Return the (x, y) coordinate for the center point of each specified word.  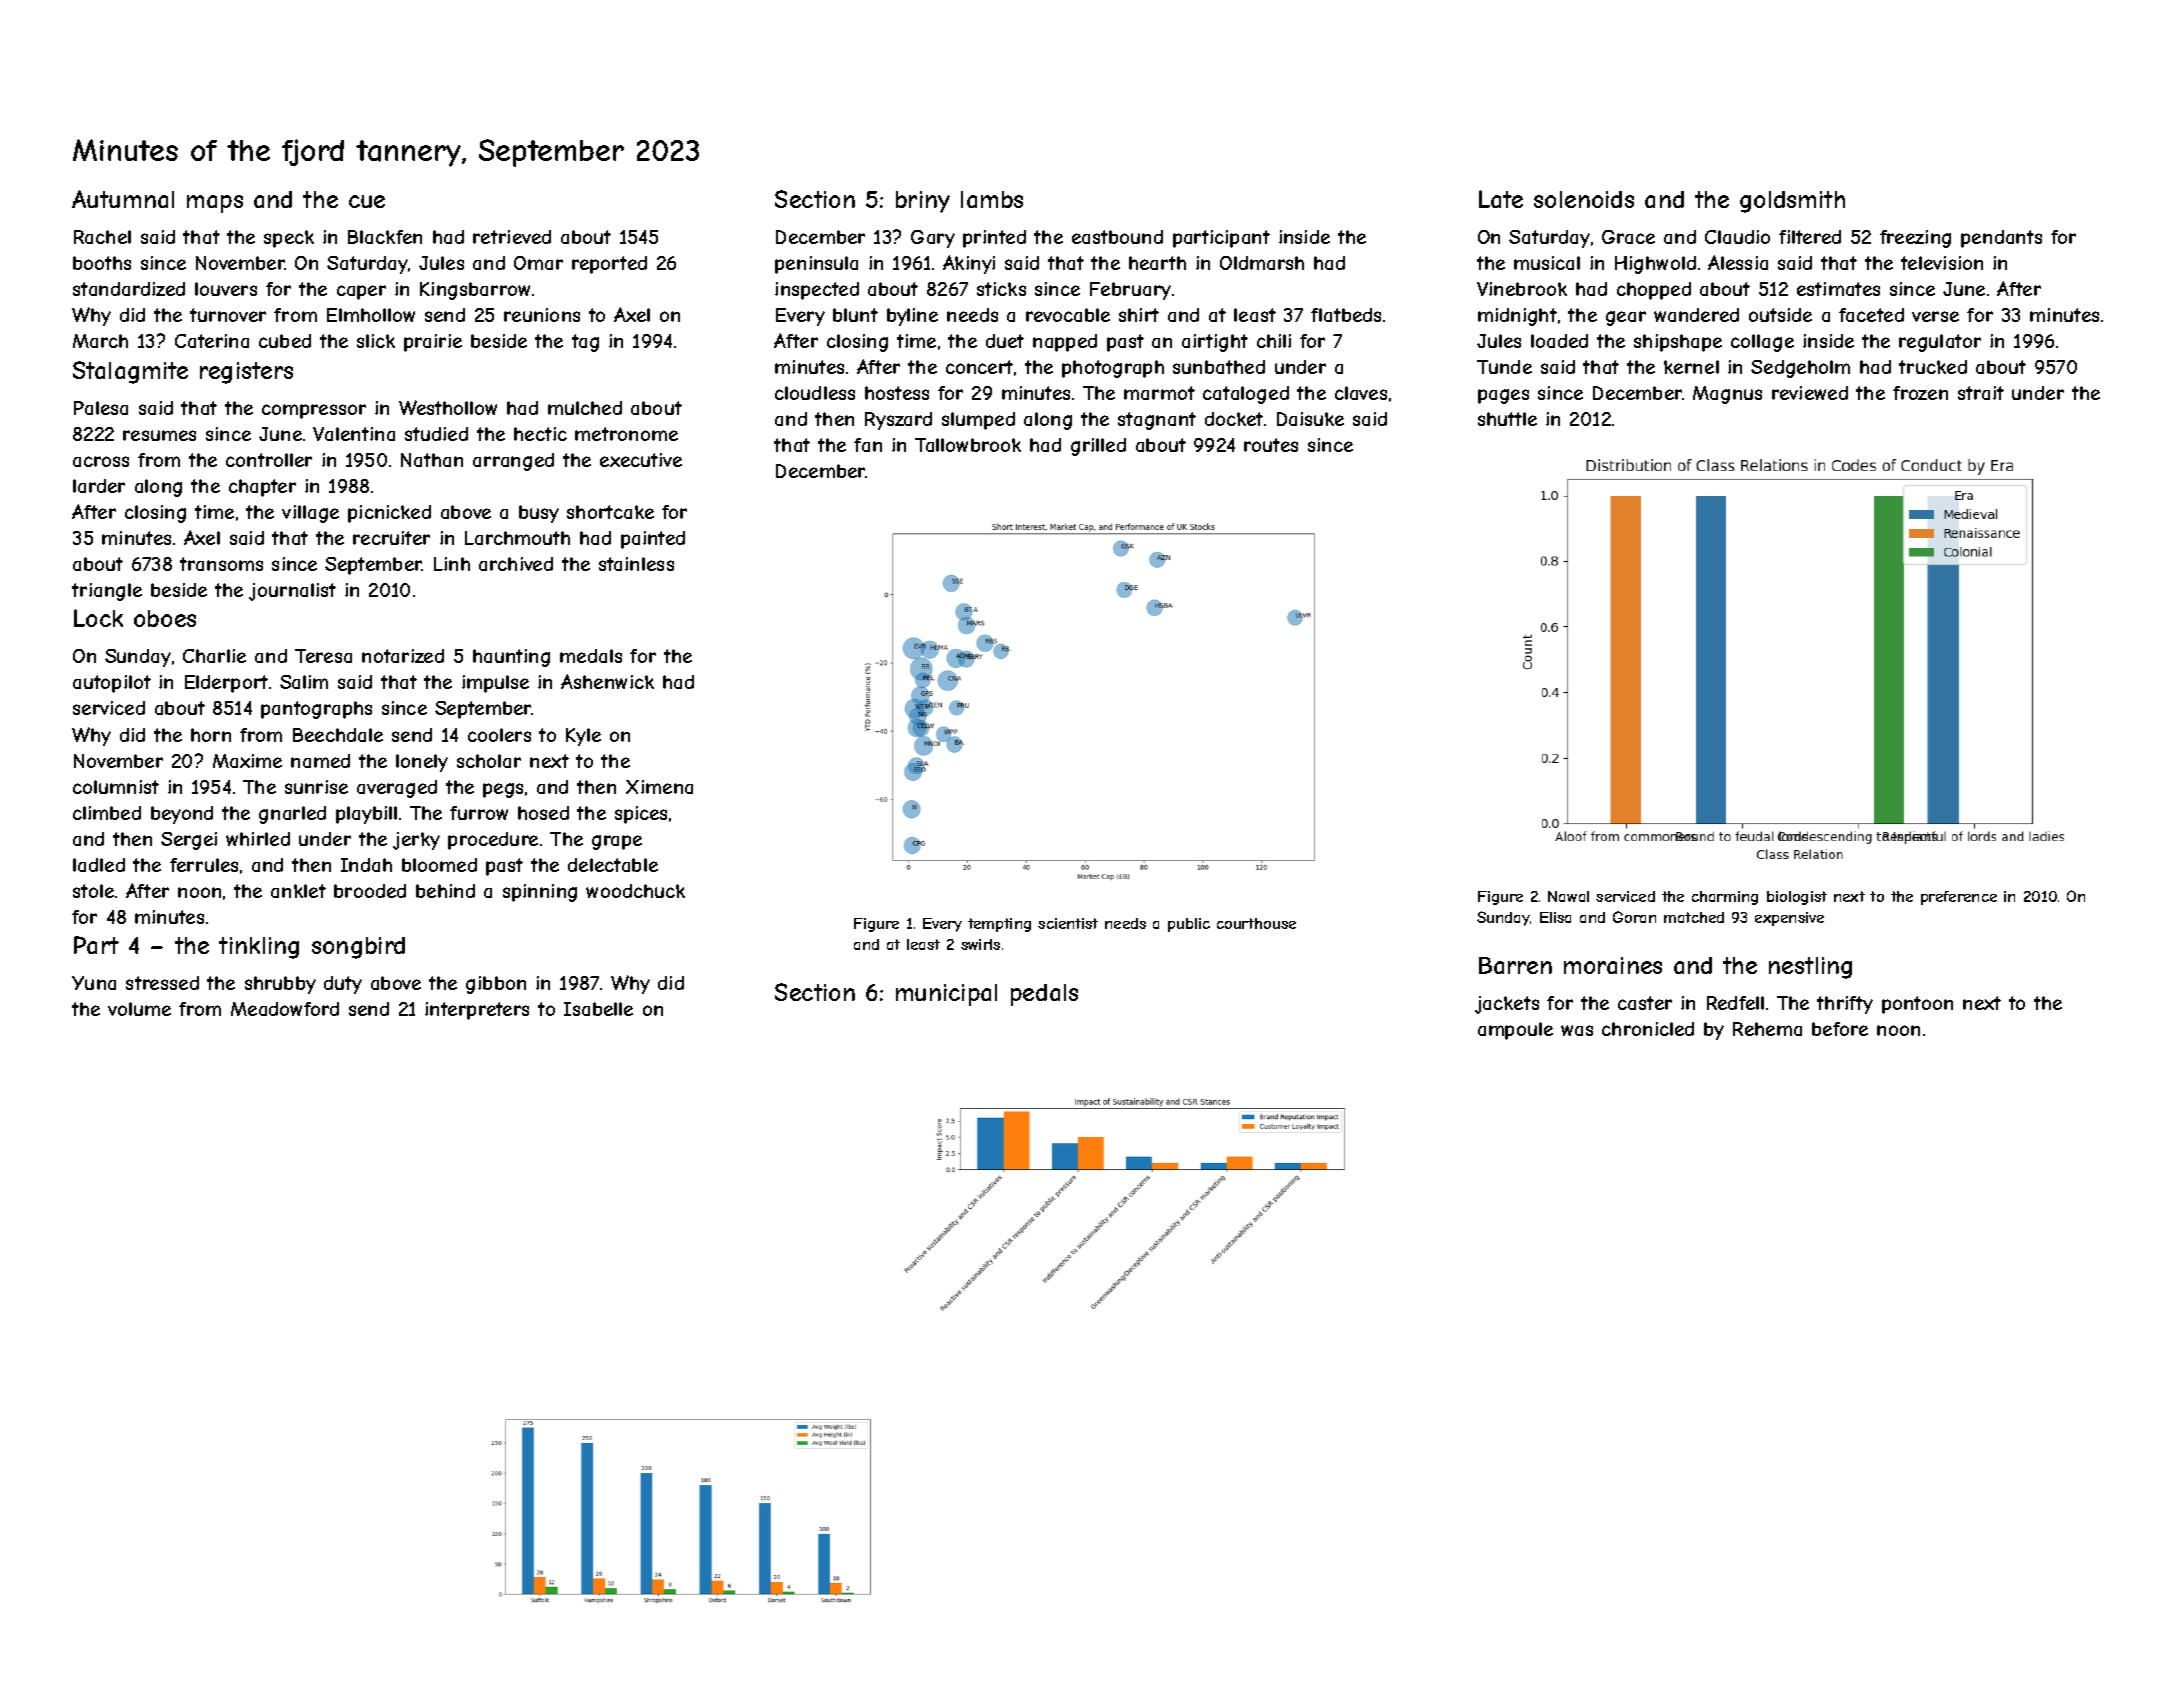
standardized (129, 289)
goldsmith (1792, 202)
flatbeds (1346, 315)
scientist (1068, 923)
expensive (1789, 919)
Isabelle (598, 1009)
